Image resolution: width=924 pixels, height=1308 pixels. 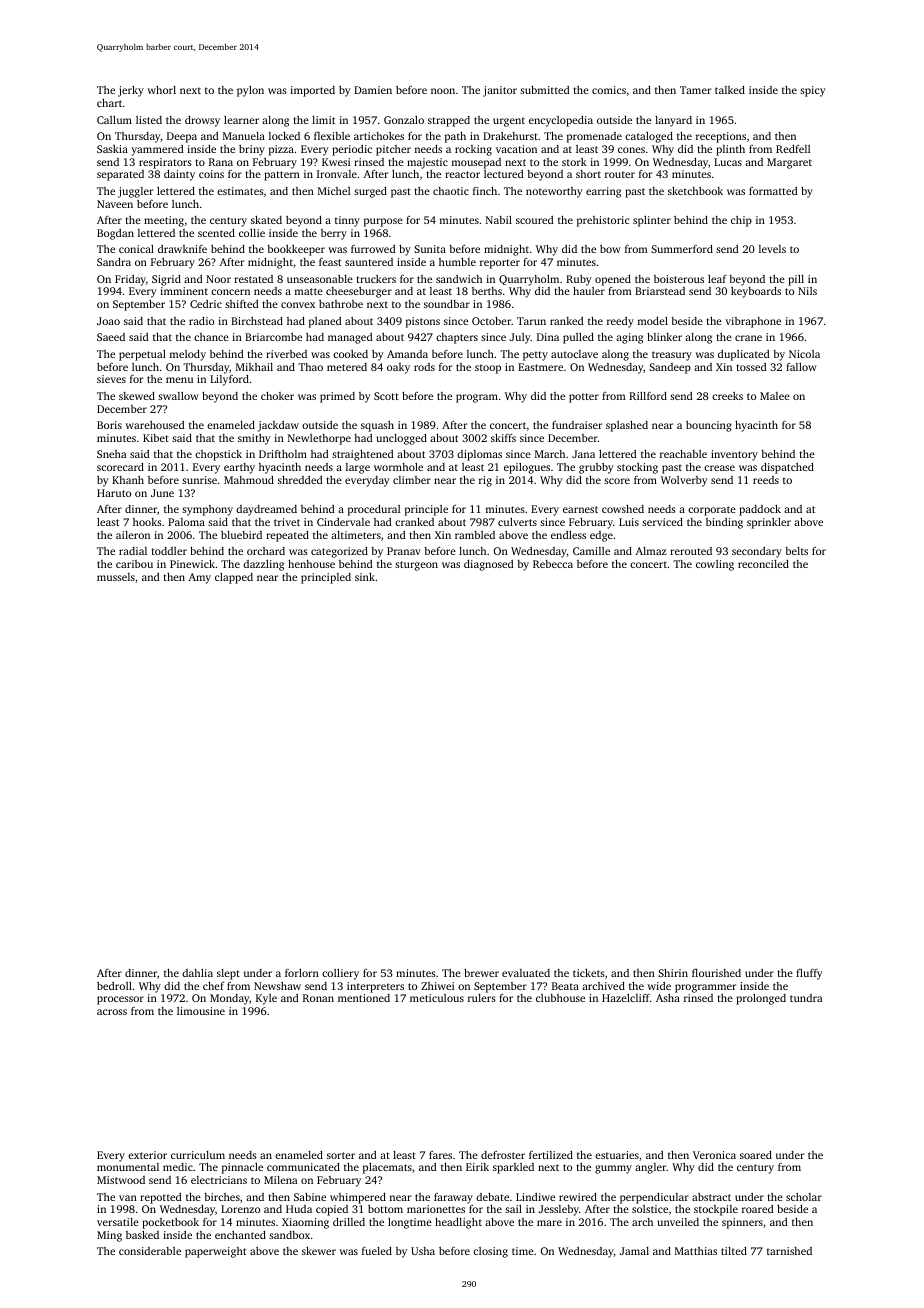 I want to click on Asha, so click(x=668, y=998).
